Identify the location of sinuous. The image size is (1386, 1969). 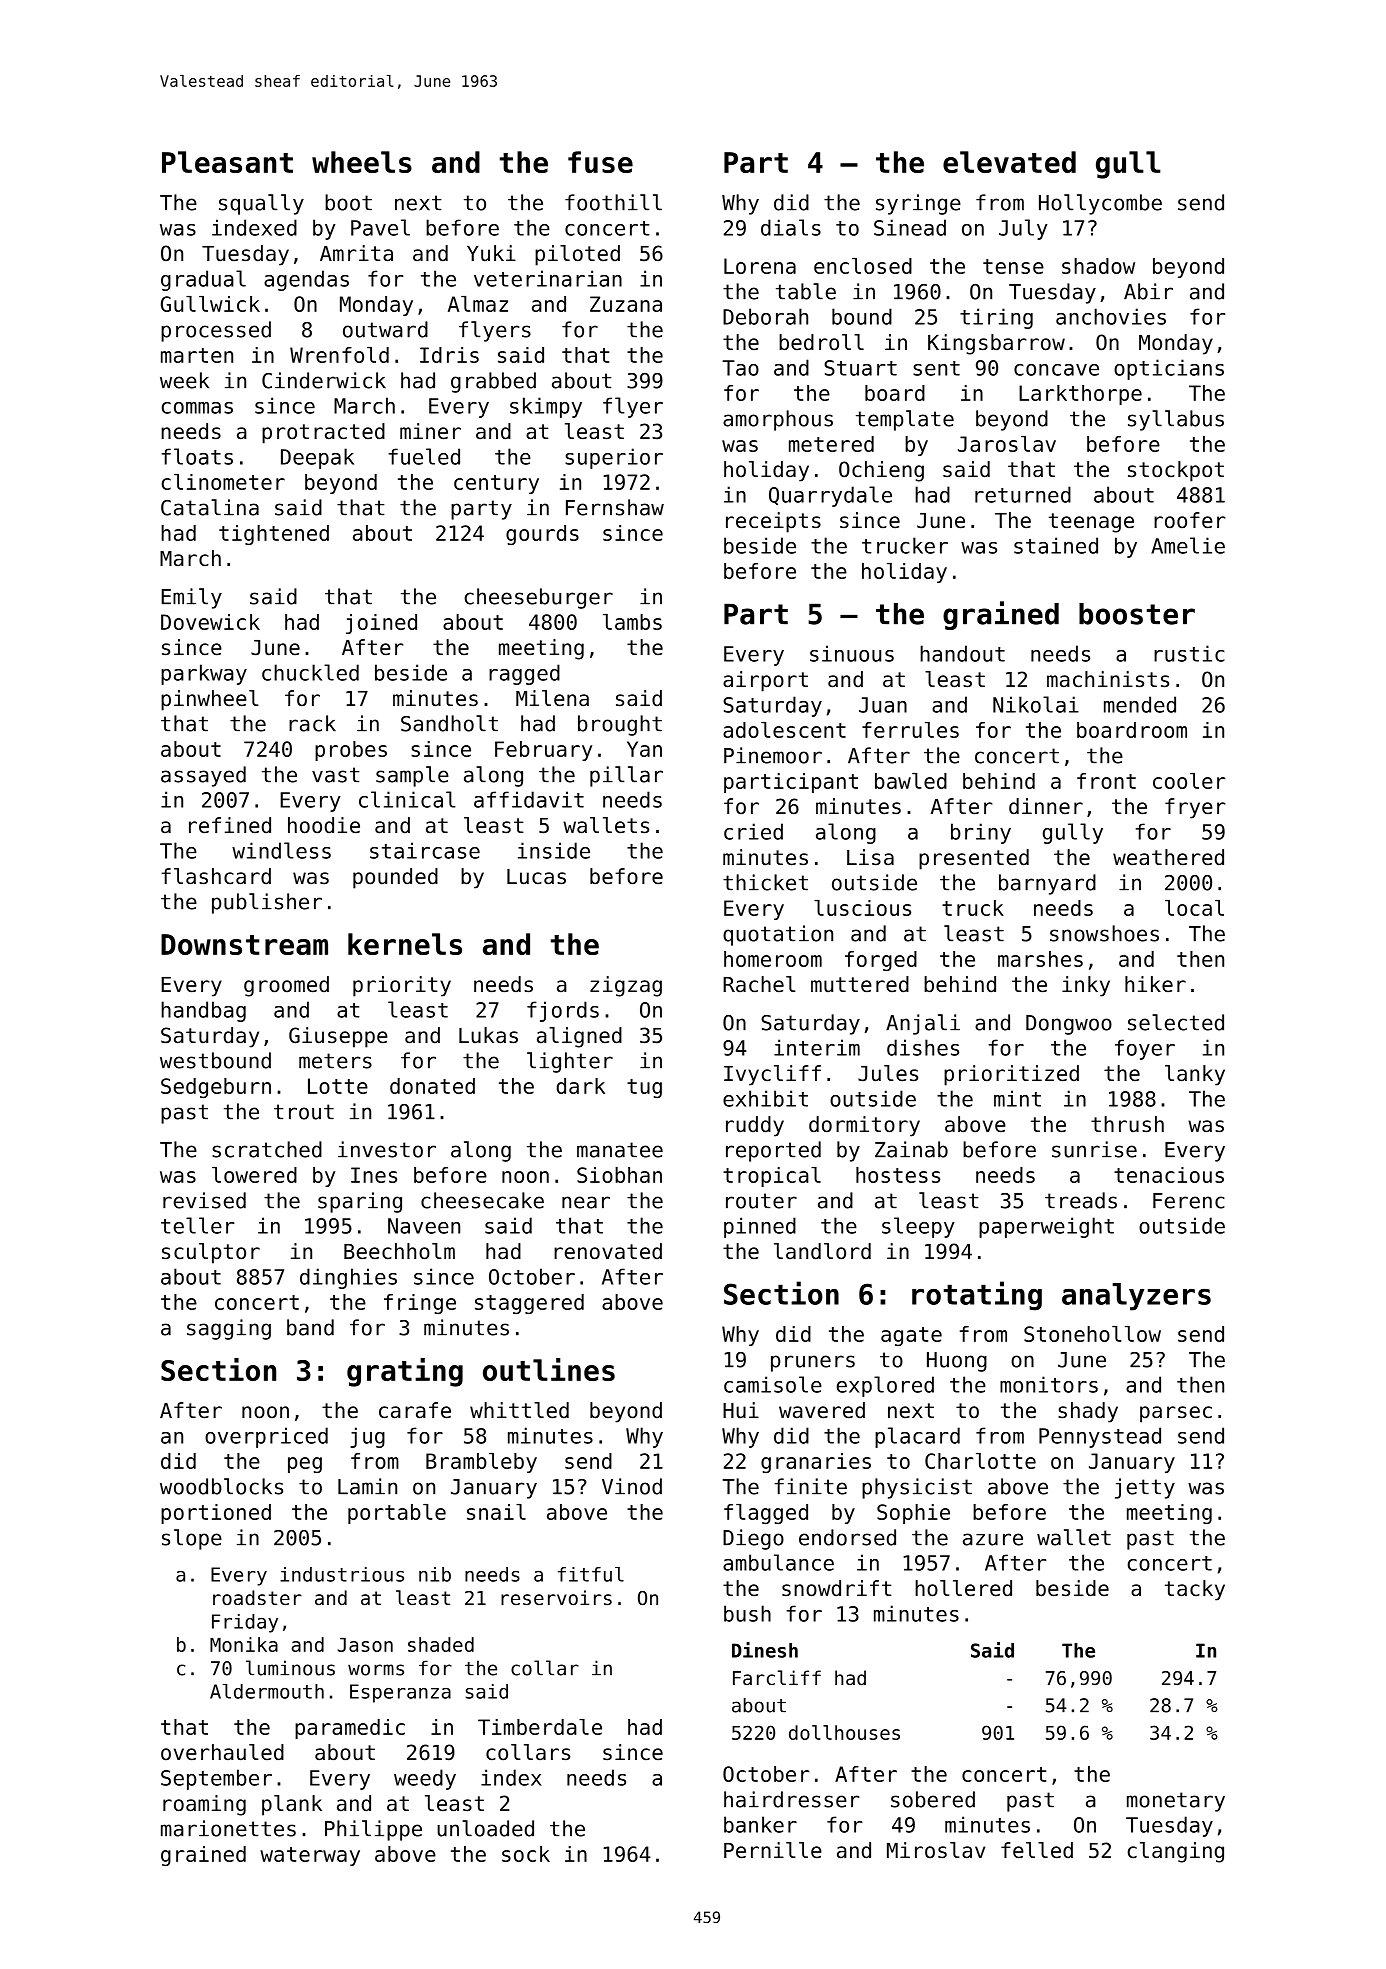
(852, 653).
